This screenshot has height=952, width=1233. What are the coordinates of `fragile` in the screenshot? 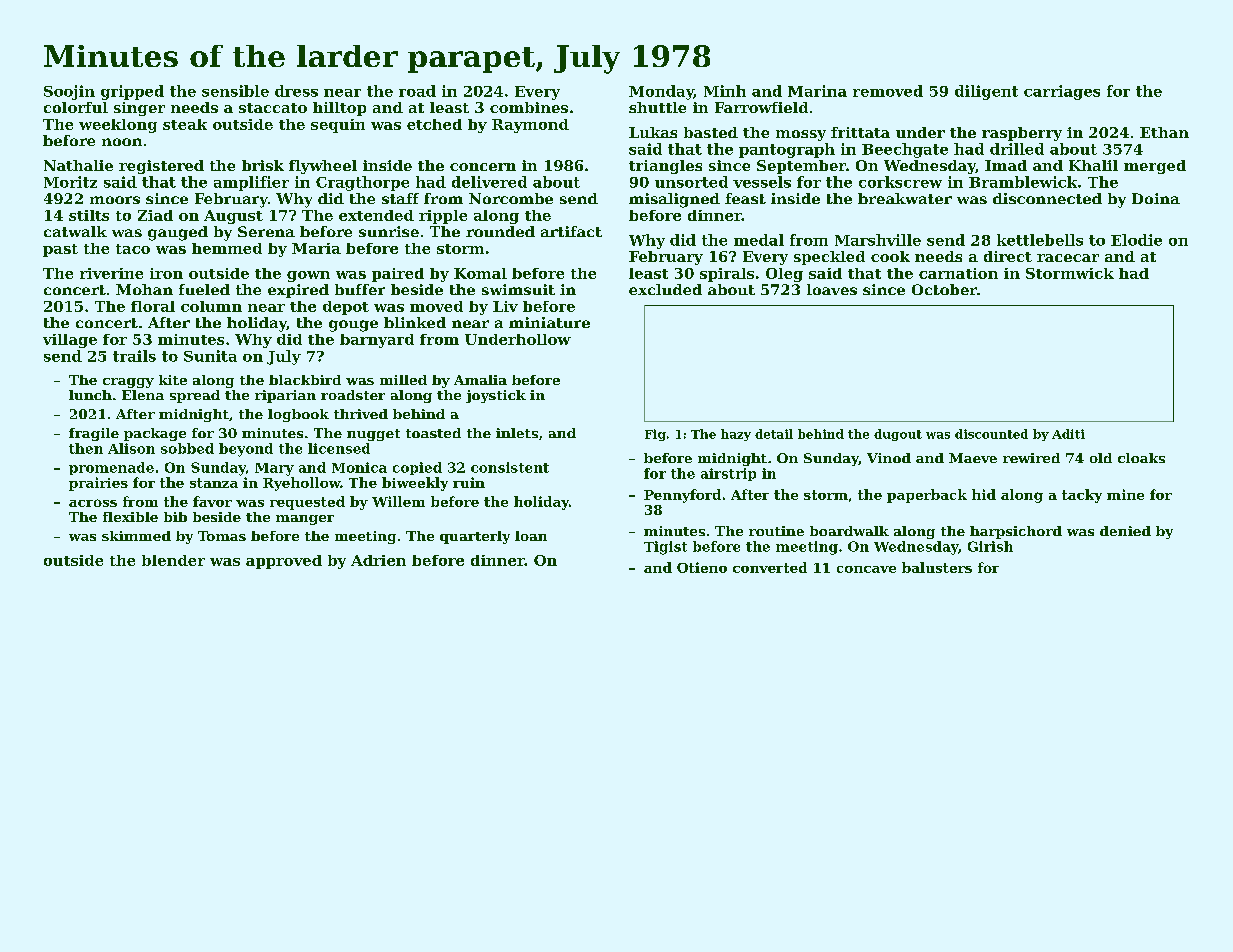 It's located at (94, 434).
